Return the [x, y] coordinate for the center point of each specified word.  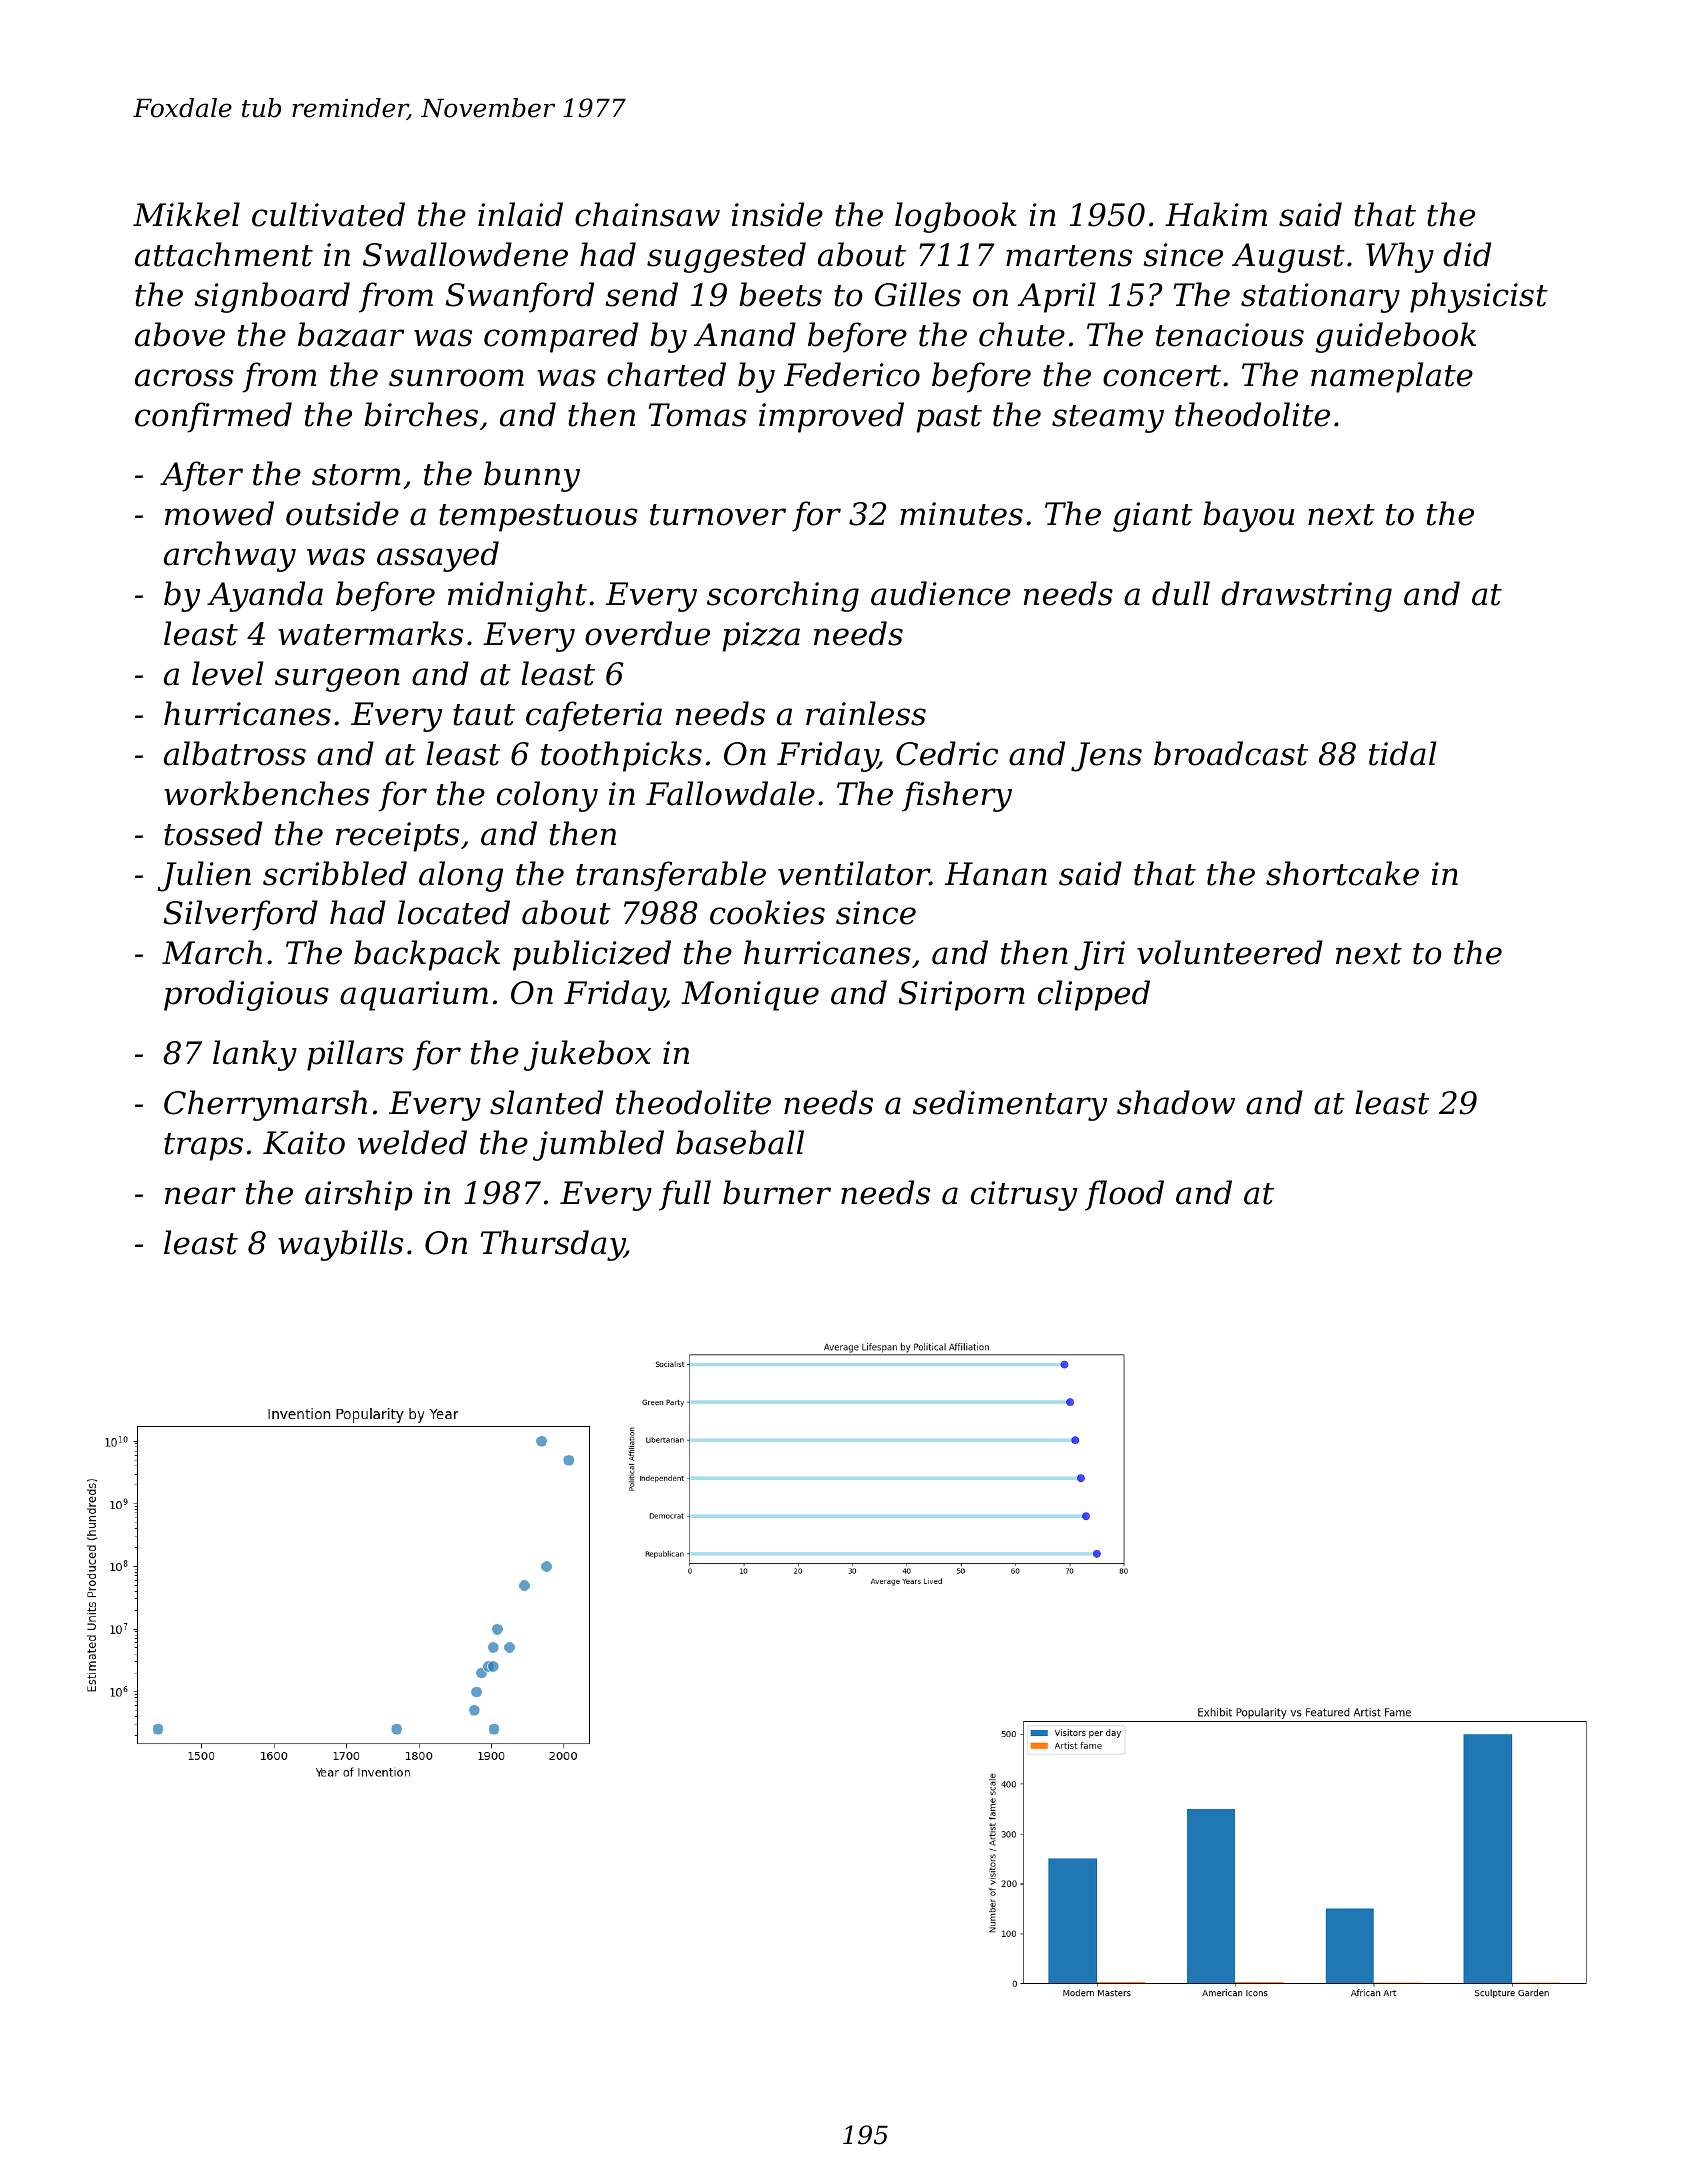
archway [230, 556]
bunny [532, 476]
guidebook [1395, 337]
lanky [255, 1055]
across [184, 378]
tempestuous [538, 518]
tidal [1402, 753]
